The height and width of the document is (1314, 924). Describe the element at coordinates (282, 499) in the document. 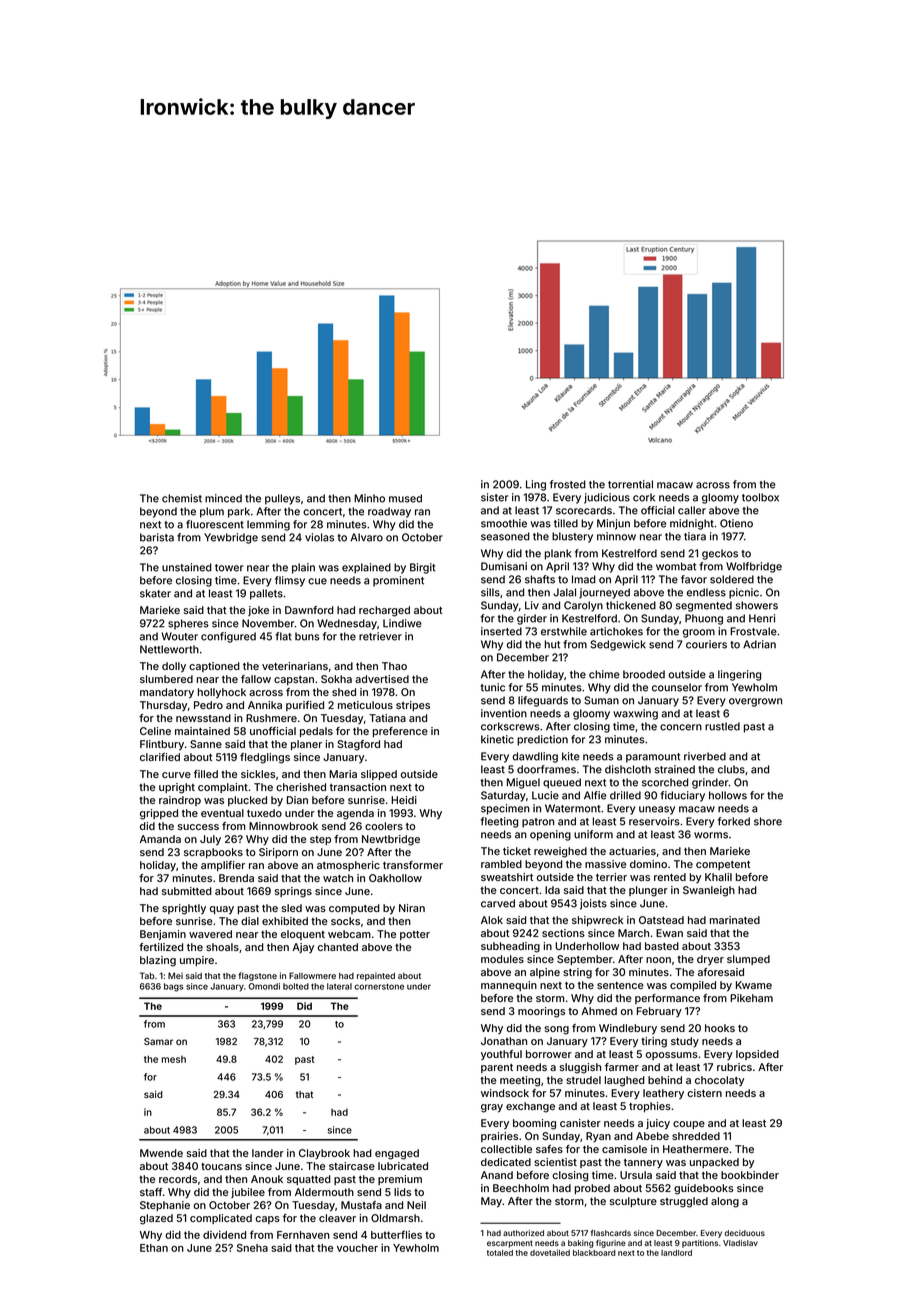

I see `pulleys` at that location.
